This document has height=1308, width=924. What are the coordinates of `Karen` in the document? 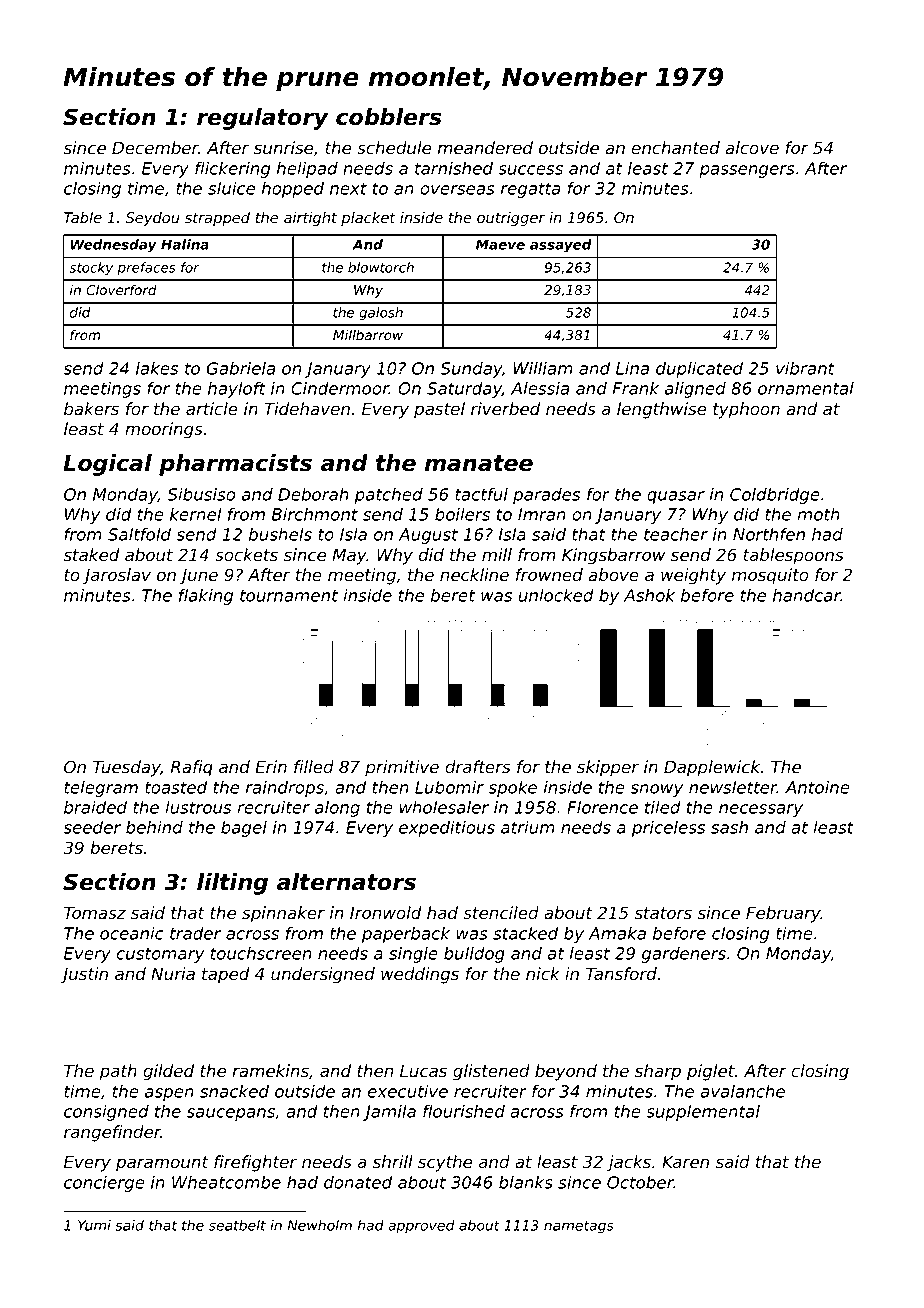 It's located at (685, 1162).
